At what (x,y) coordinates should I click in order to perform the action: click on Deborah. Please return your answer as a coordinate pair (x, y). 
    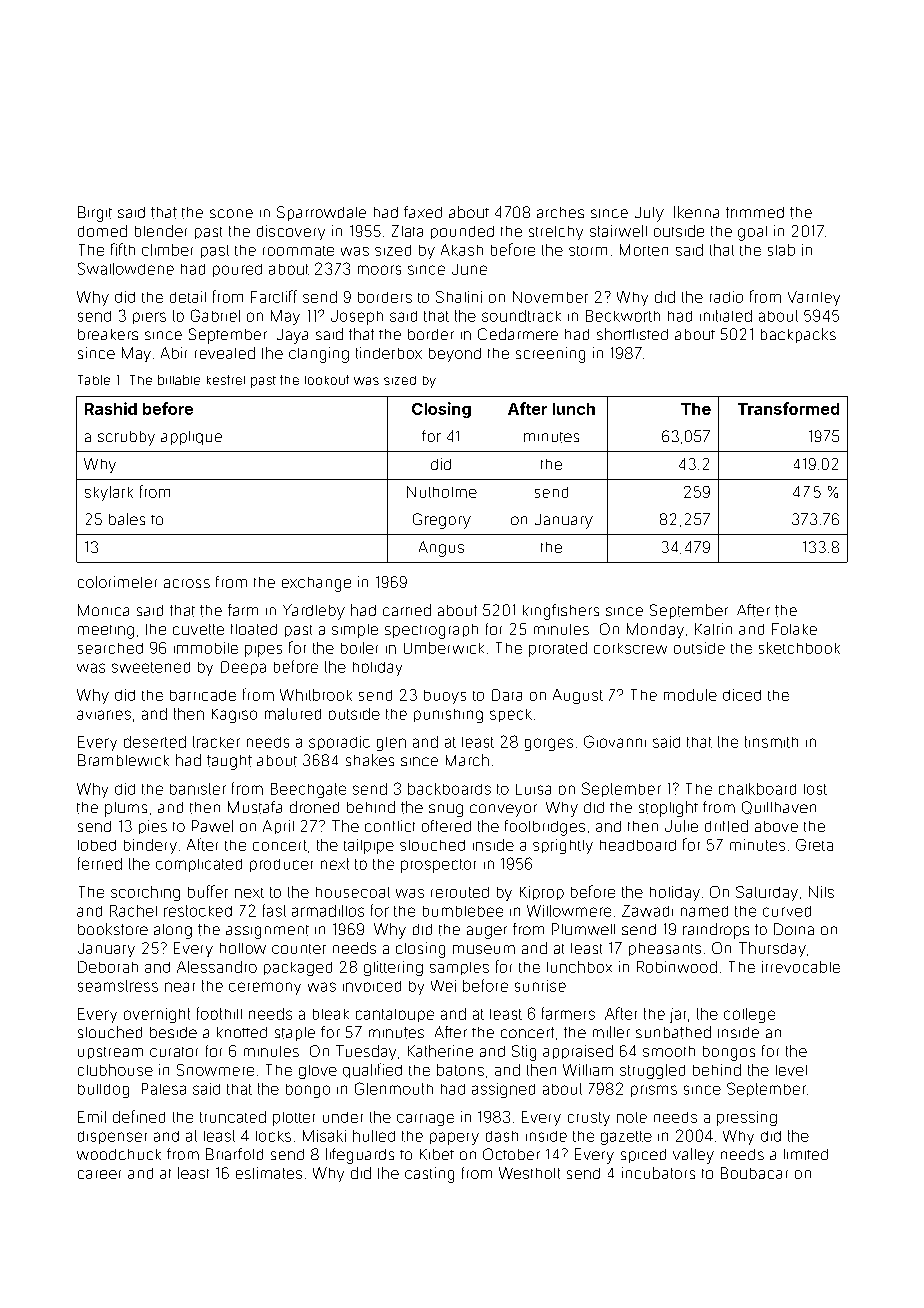
    Looking at the image, I should click on (108, 967).
